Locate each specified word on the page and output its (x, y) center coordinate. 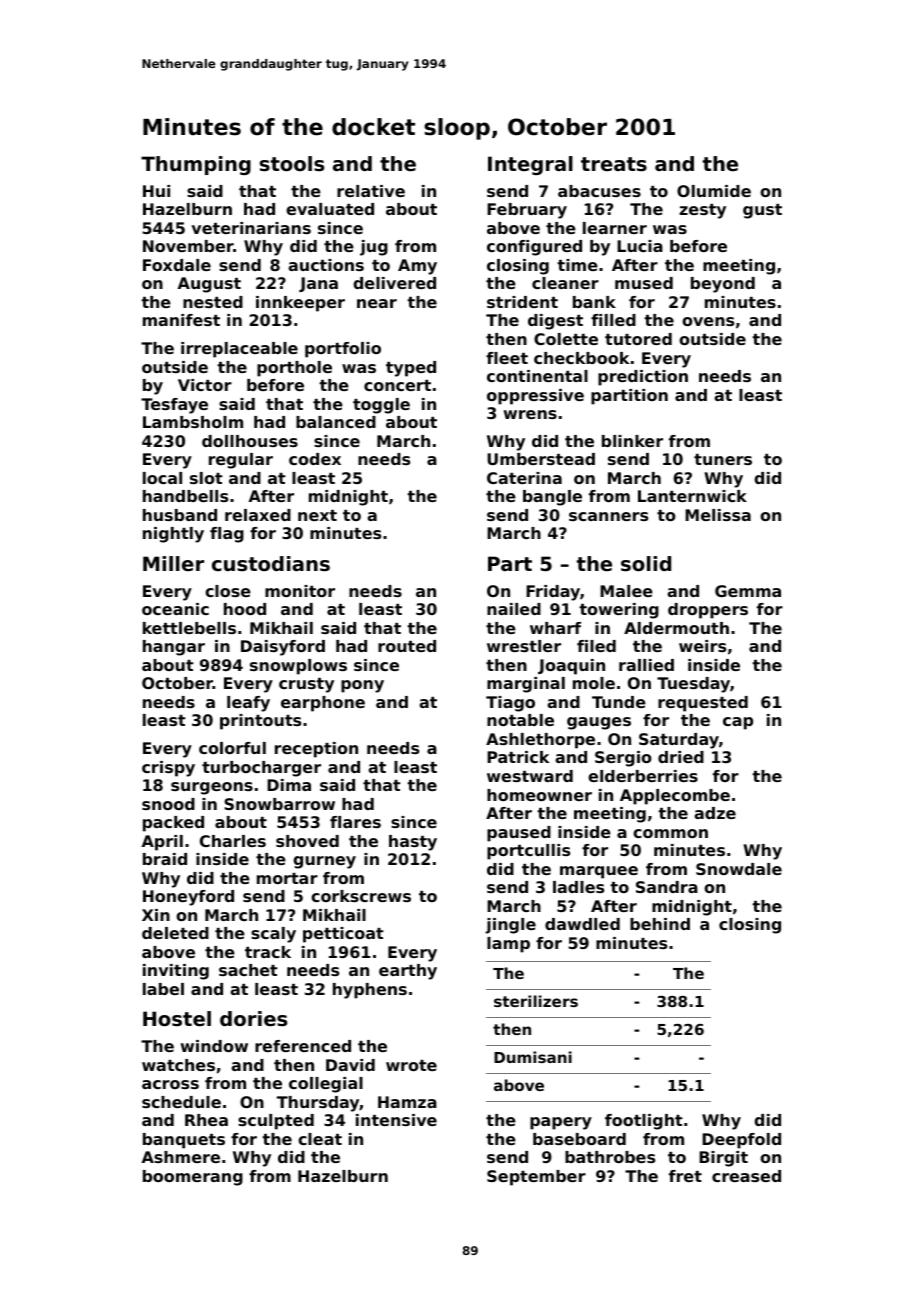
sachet (248, 970)
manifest (181, 320)
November (188, 246)
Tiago (510, 704)
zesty (702, 211)
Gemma (748, 591)
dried (681, 757)
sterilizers (536, 1001)
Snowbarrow (279, 804)
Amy (417, 267)
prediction (643, 378)
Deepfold (741, 1141)
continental (537, 376)
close (228, 591)
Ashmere (181, 1157)
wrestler (524, 646)
